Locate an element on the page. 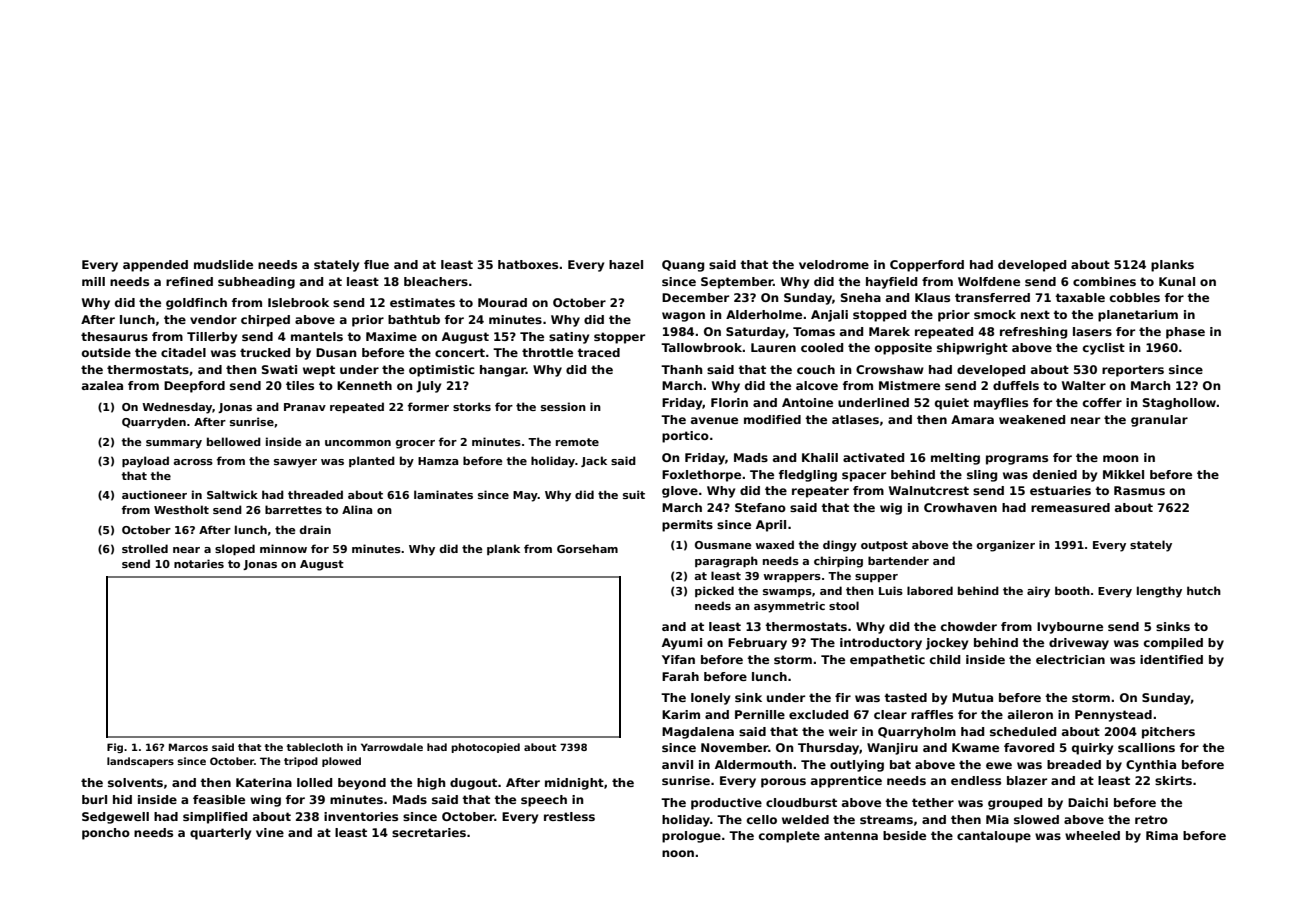 This image has height=924, width=1308. notaries is located at coordinates (199, 563).
